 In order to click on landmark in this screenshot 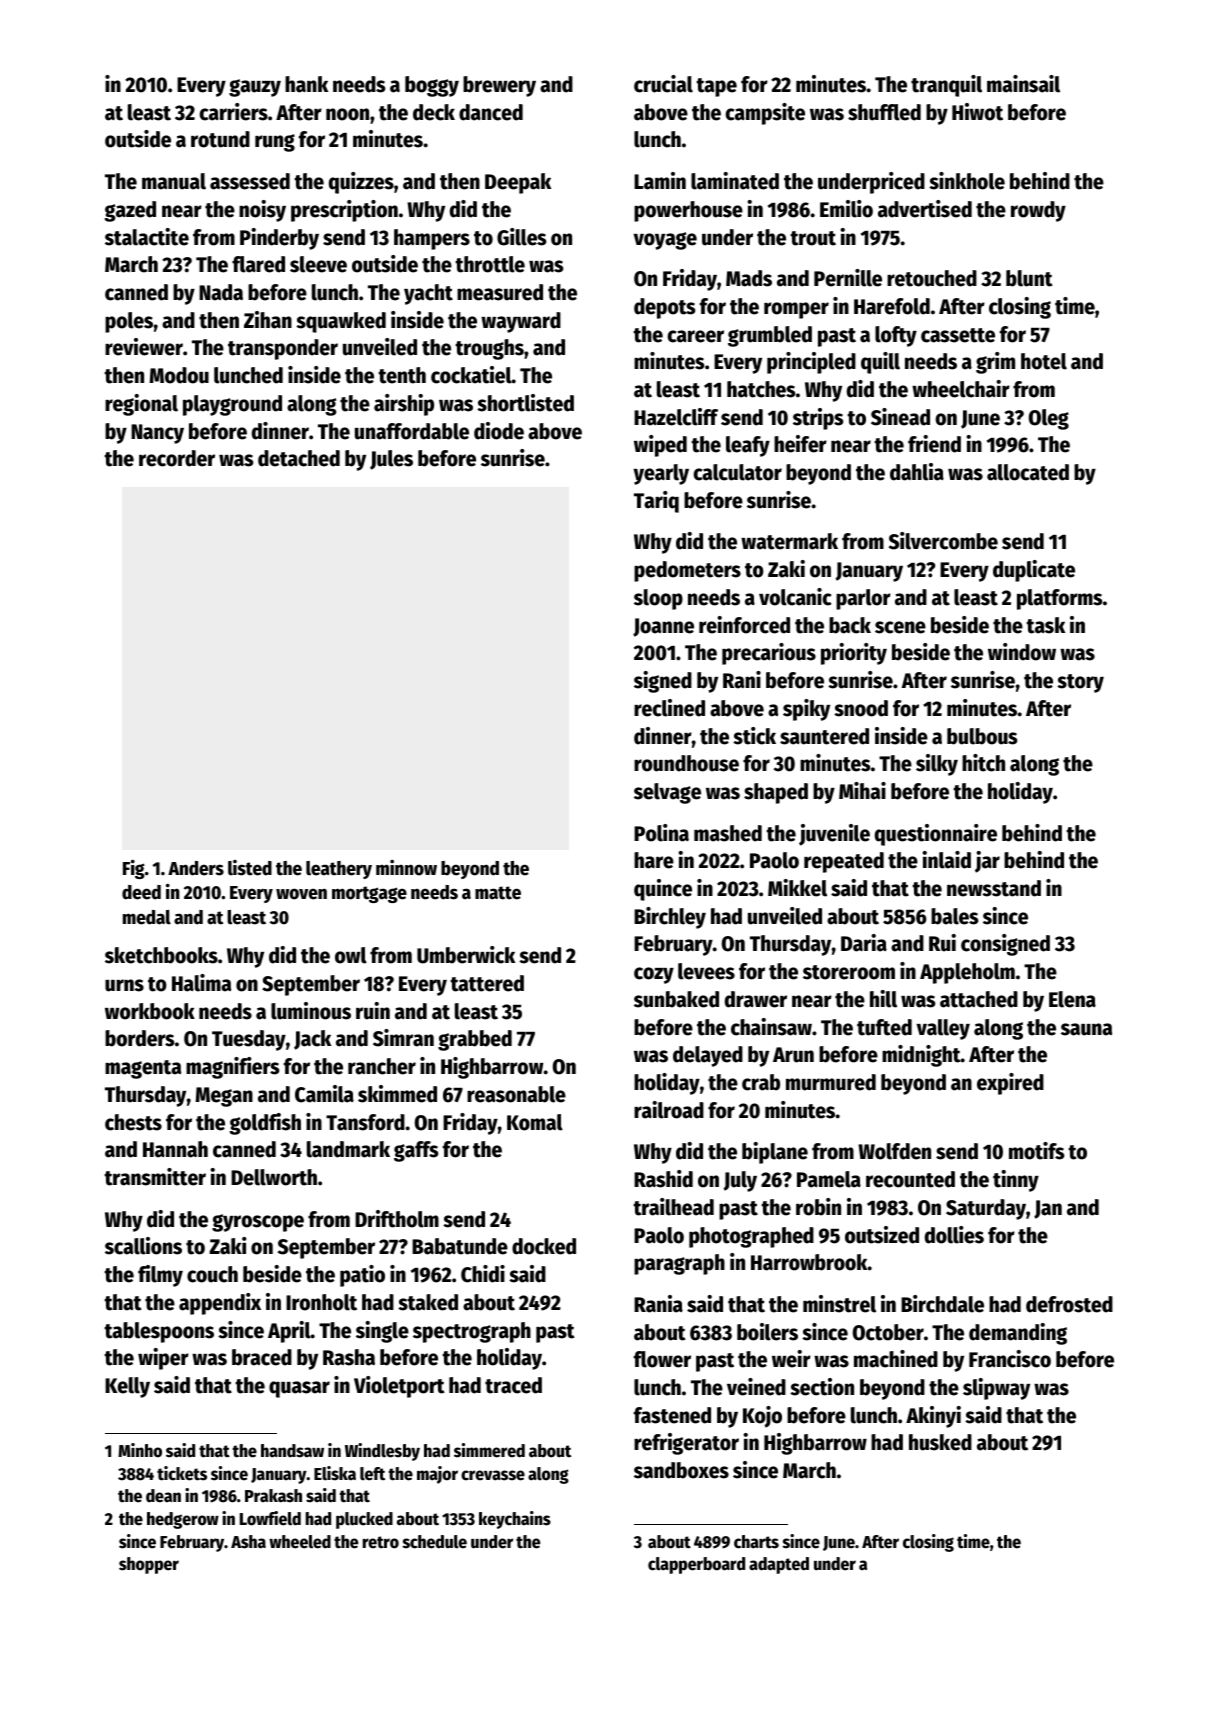, I will do `click(348, 1149)`.
